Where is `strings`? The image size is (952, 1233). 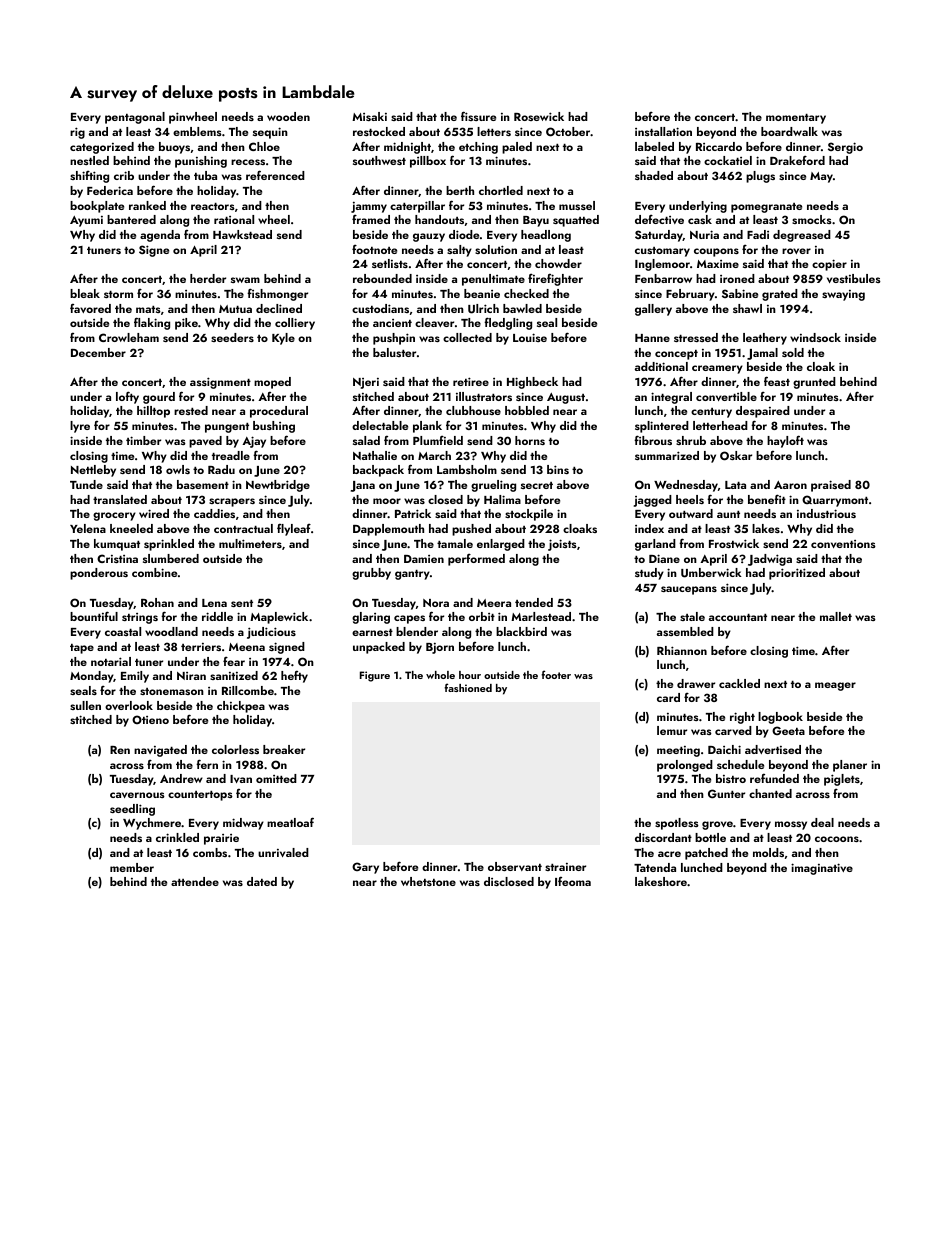 strings is located at coordinates (140, 618).
